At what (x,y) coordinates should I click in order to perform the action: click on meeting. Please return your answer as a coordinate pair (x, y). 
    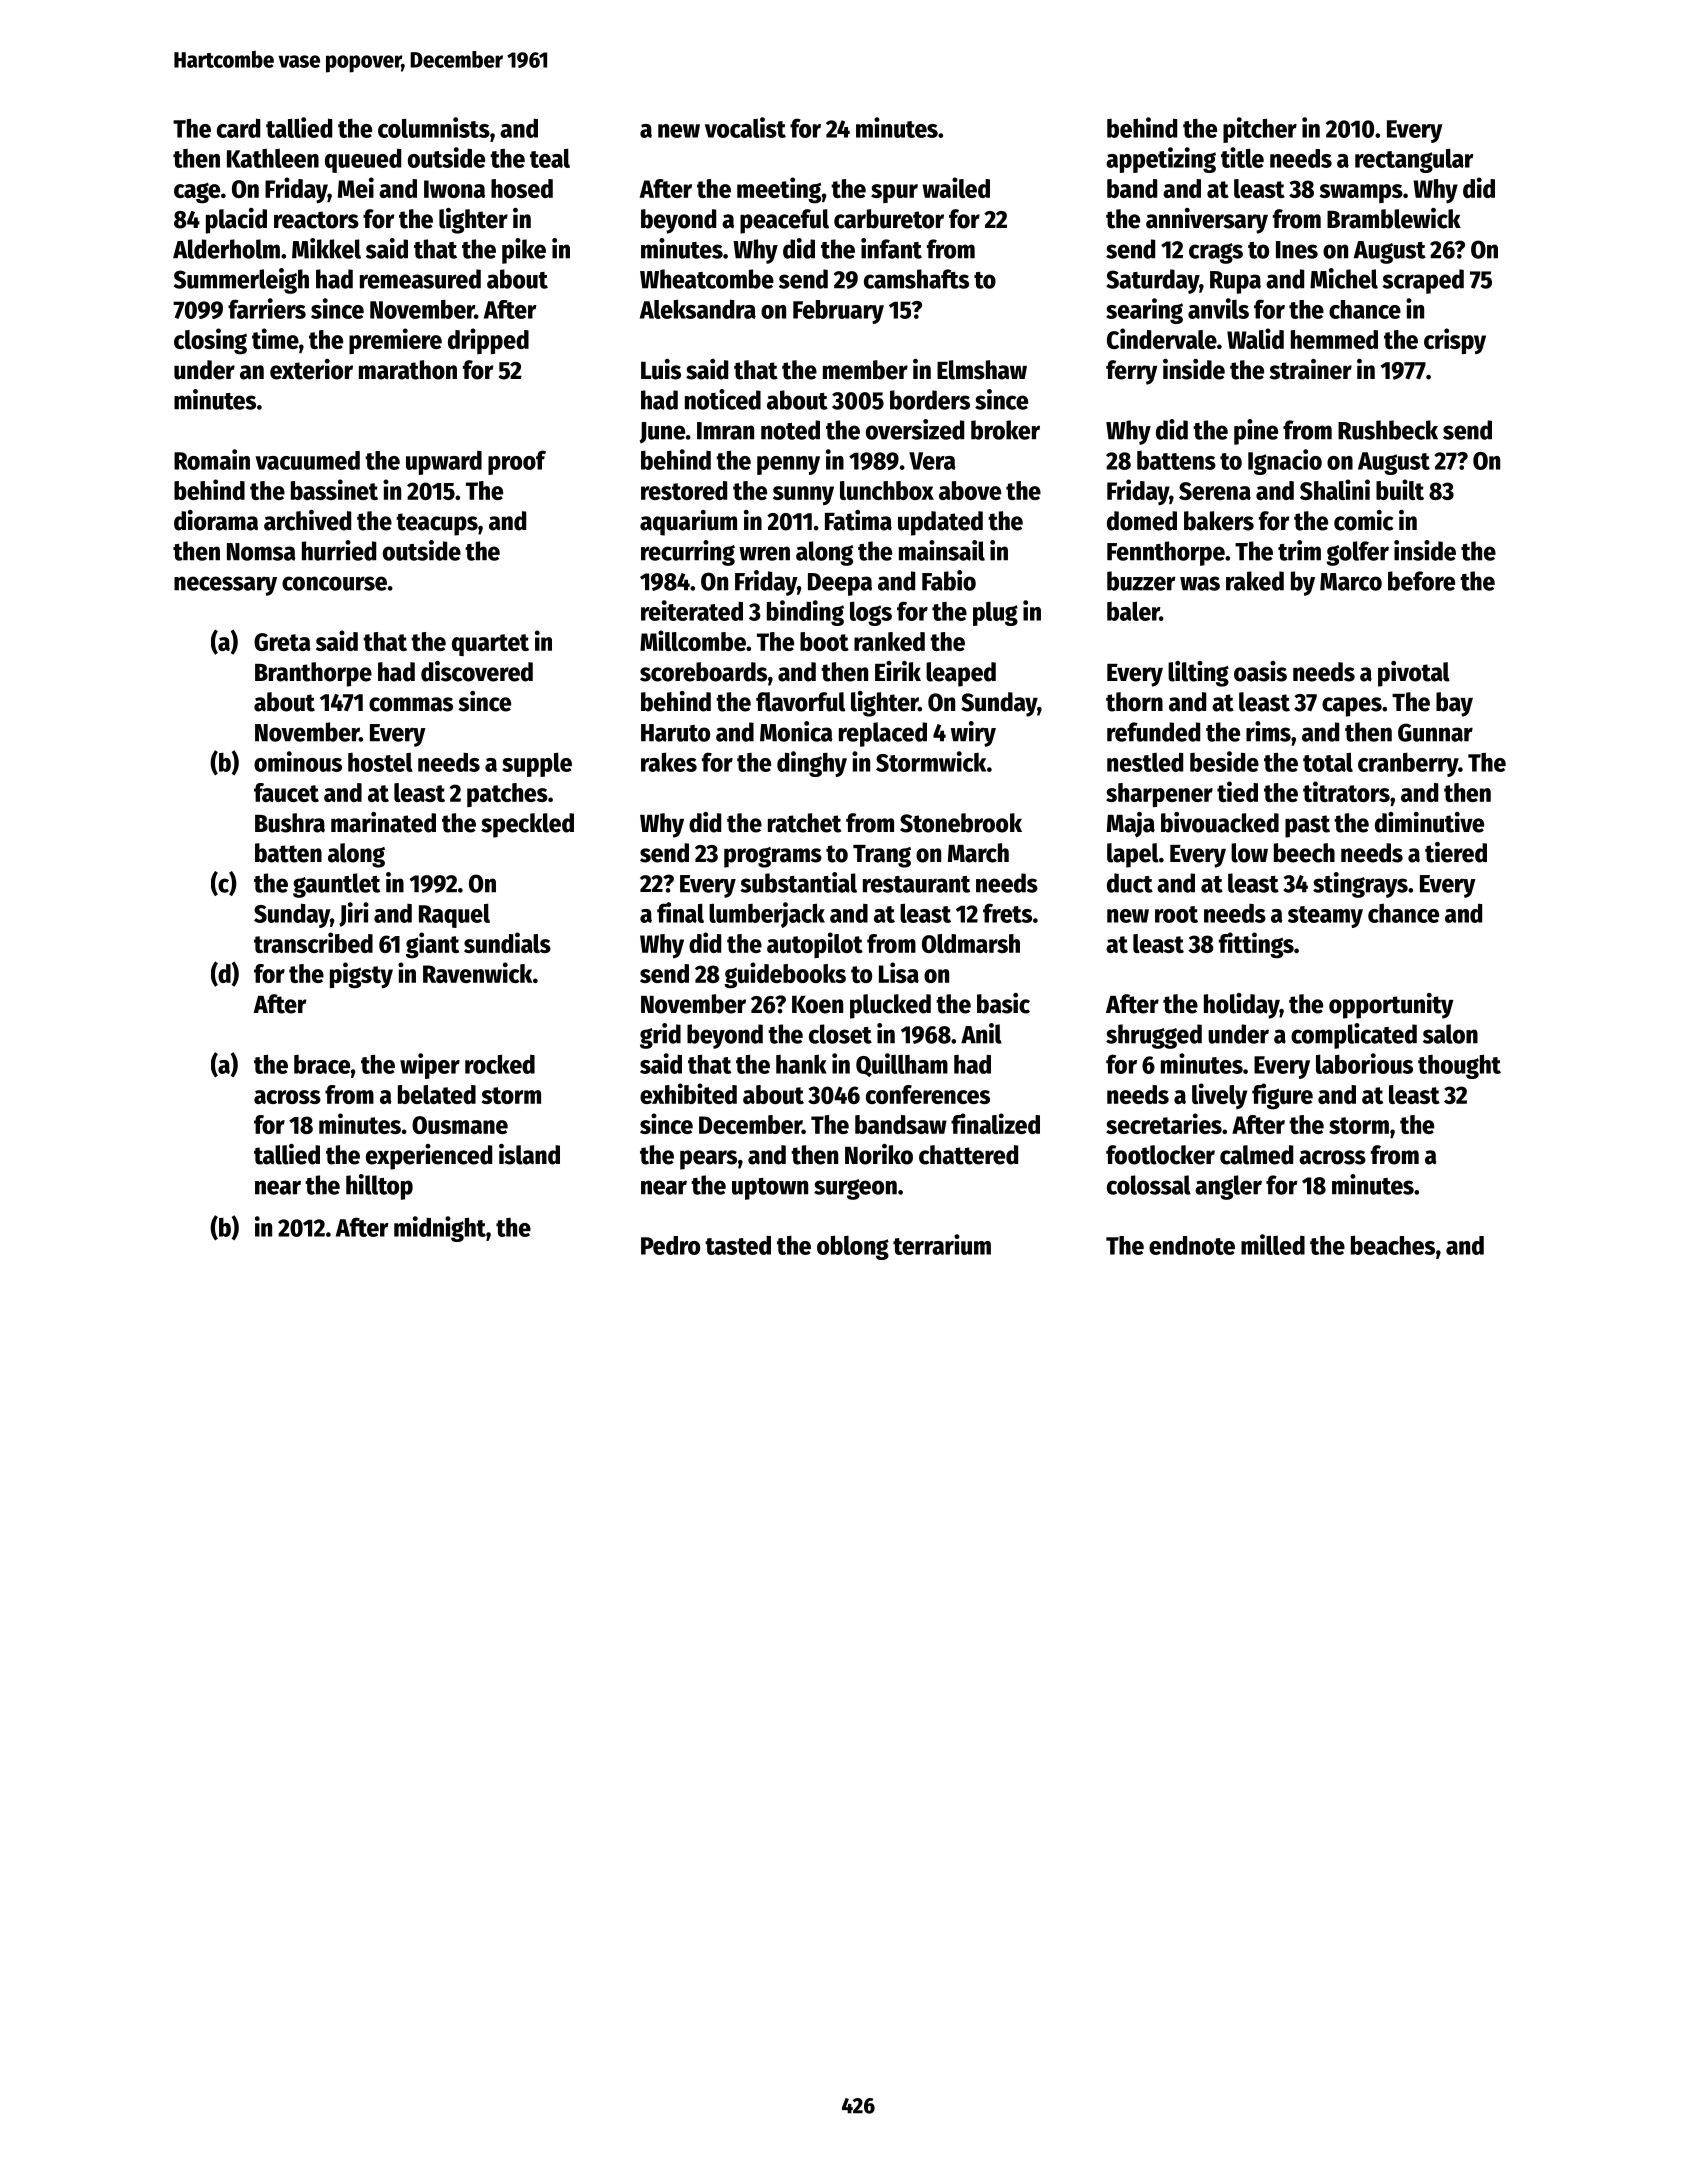
    Looking at the image, I should click on (779, 190).
